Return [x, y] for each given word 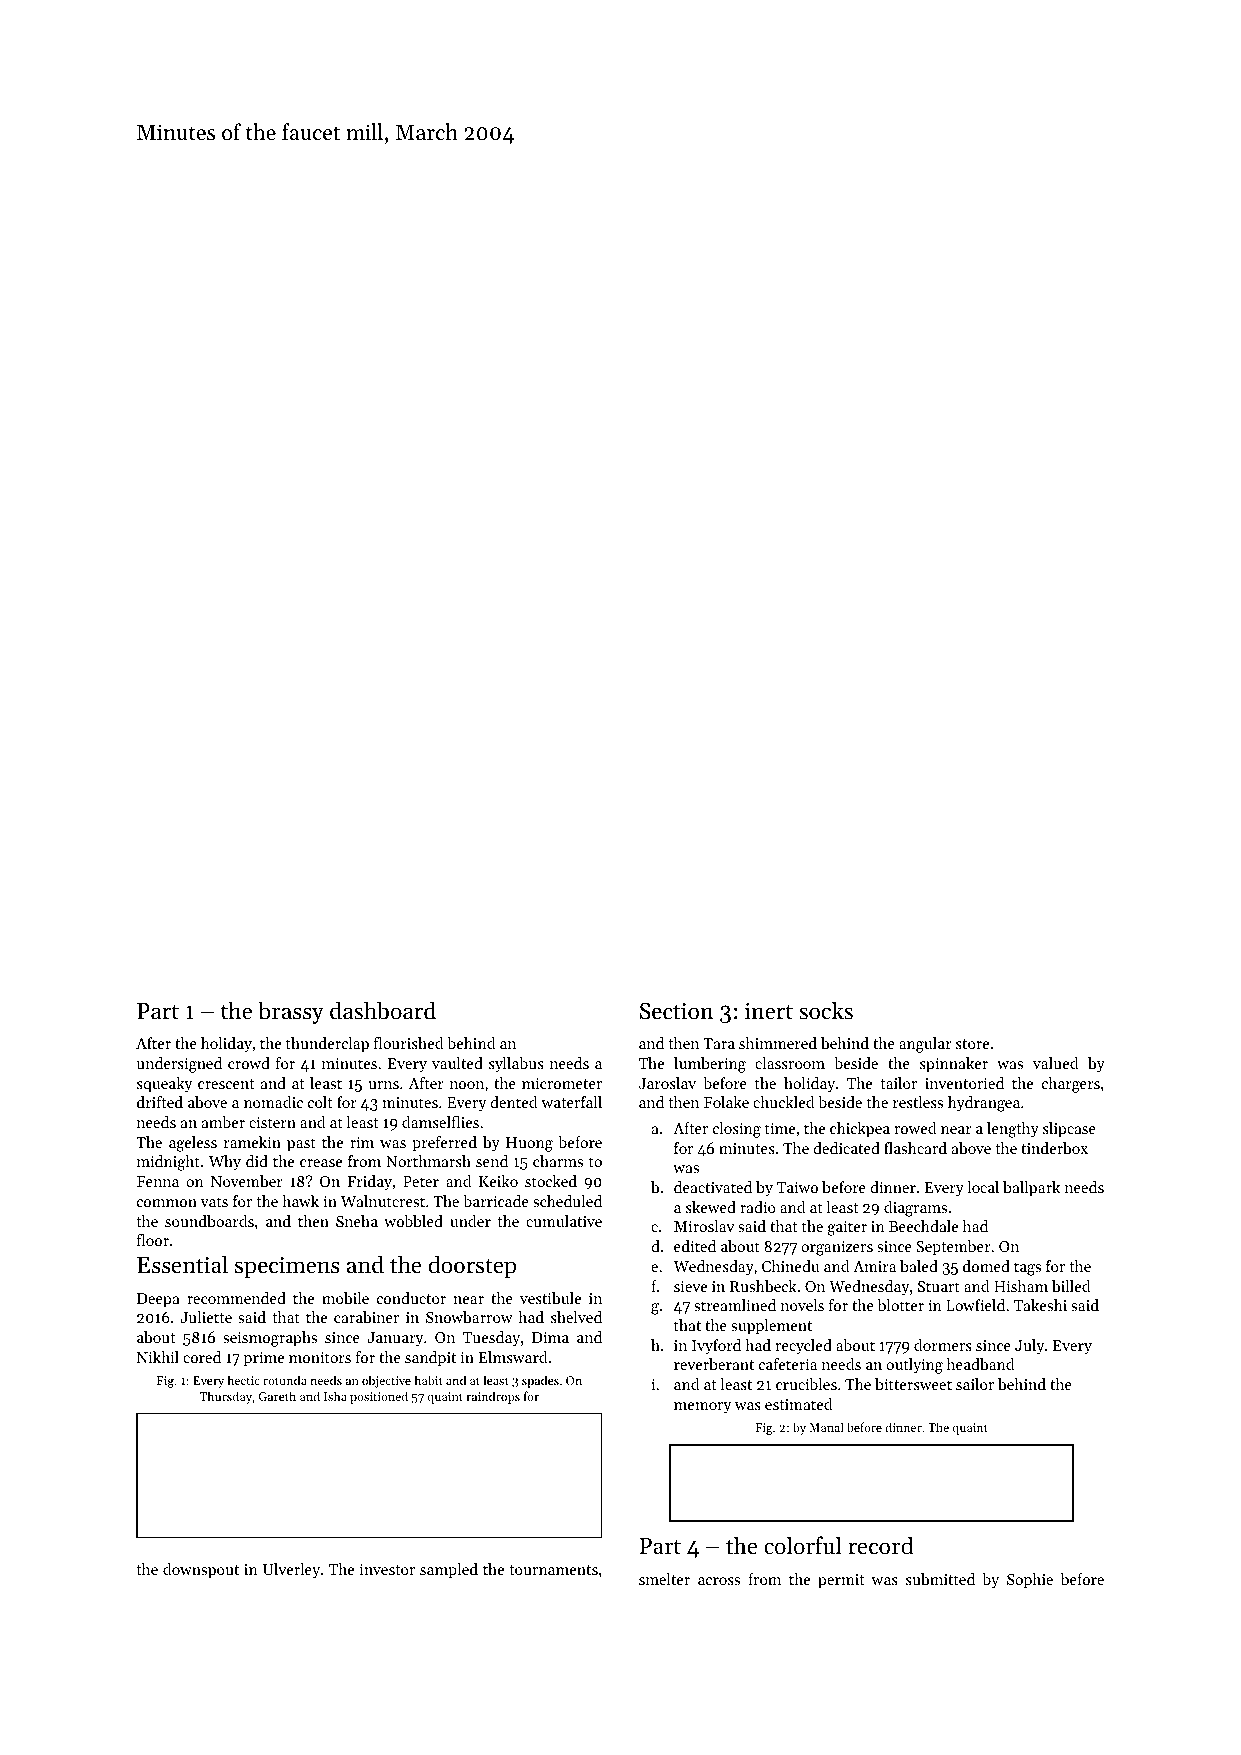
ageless [193, 1144]
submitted [940, 1579]
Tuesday [491, 1339]
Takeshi [1040, 1305]
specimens [287, 1267]
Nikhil [158, 1357]
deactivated [713, 1187]
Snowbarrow [469, 1317]
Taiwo [797, 1187]
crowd [249, 1063]
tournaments [553, 1570]
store [972, 1044]
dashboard [383, 1010]
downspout [201, 1571]
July [1029, 1347]
